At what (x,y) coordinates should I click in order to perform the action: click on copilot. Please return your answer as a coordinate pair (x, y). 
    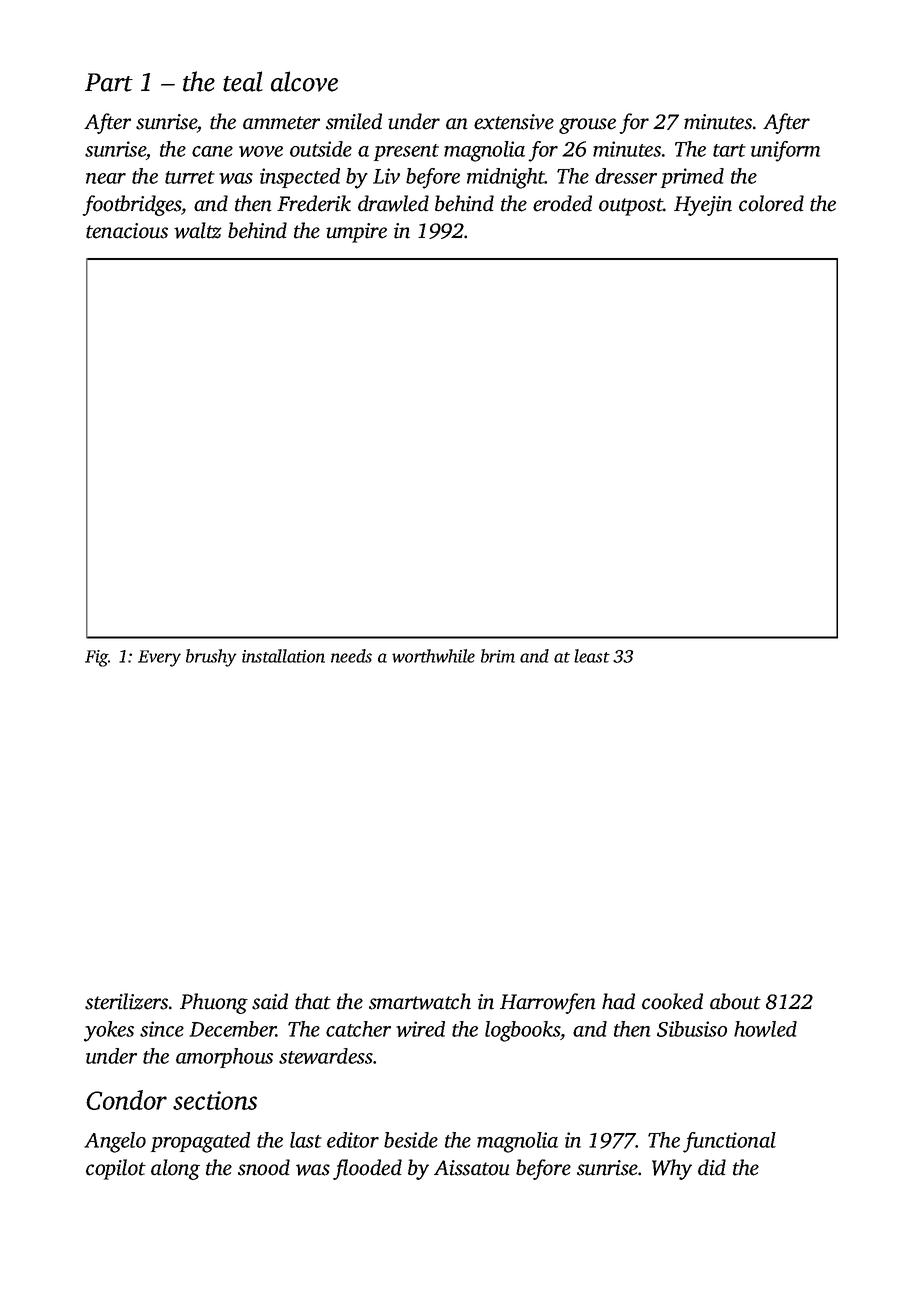
    Looking at the image, I should click on (116, 1169).
